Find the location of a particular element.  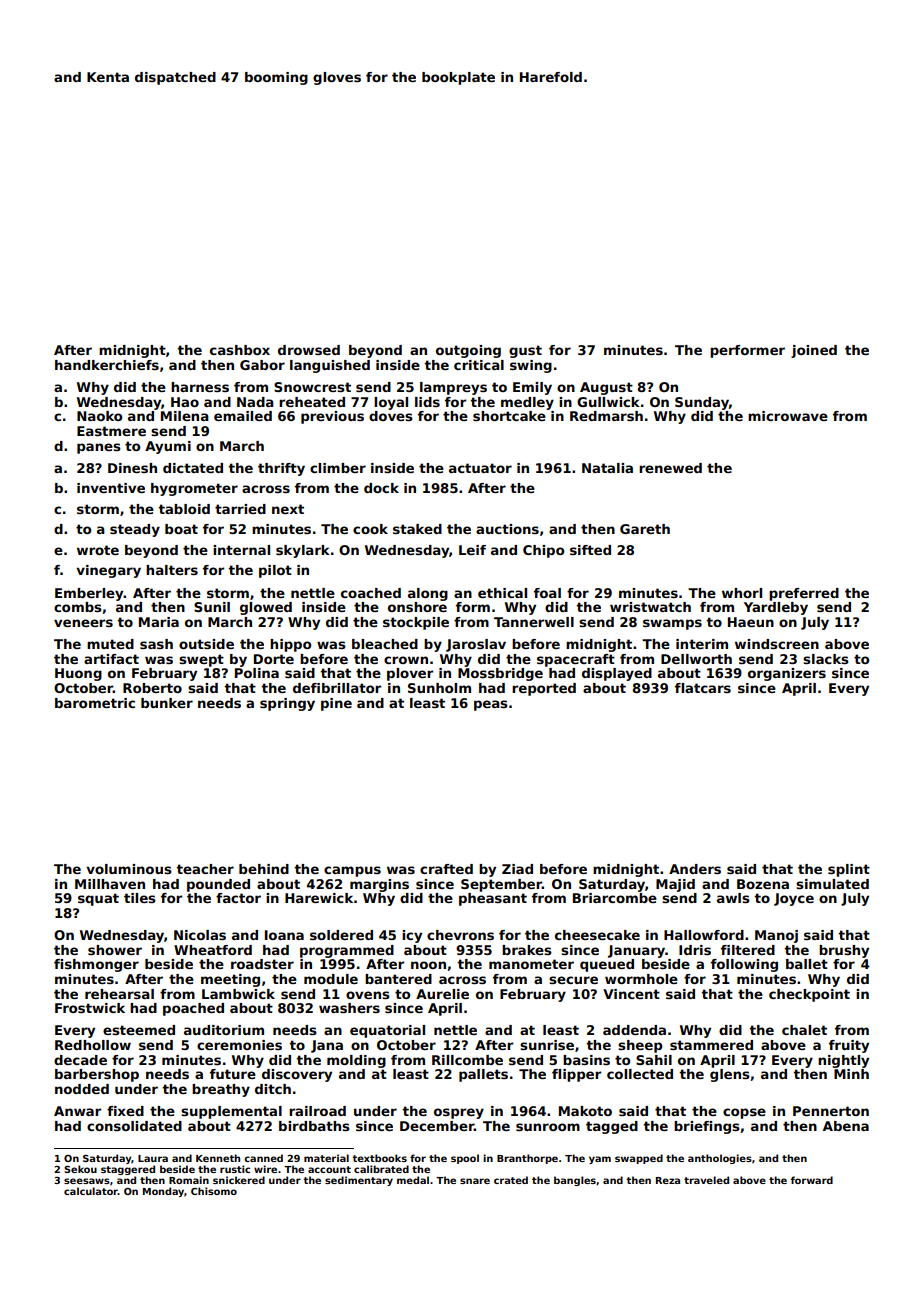

halters is located at coordinates (172, 570).
